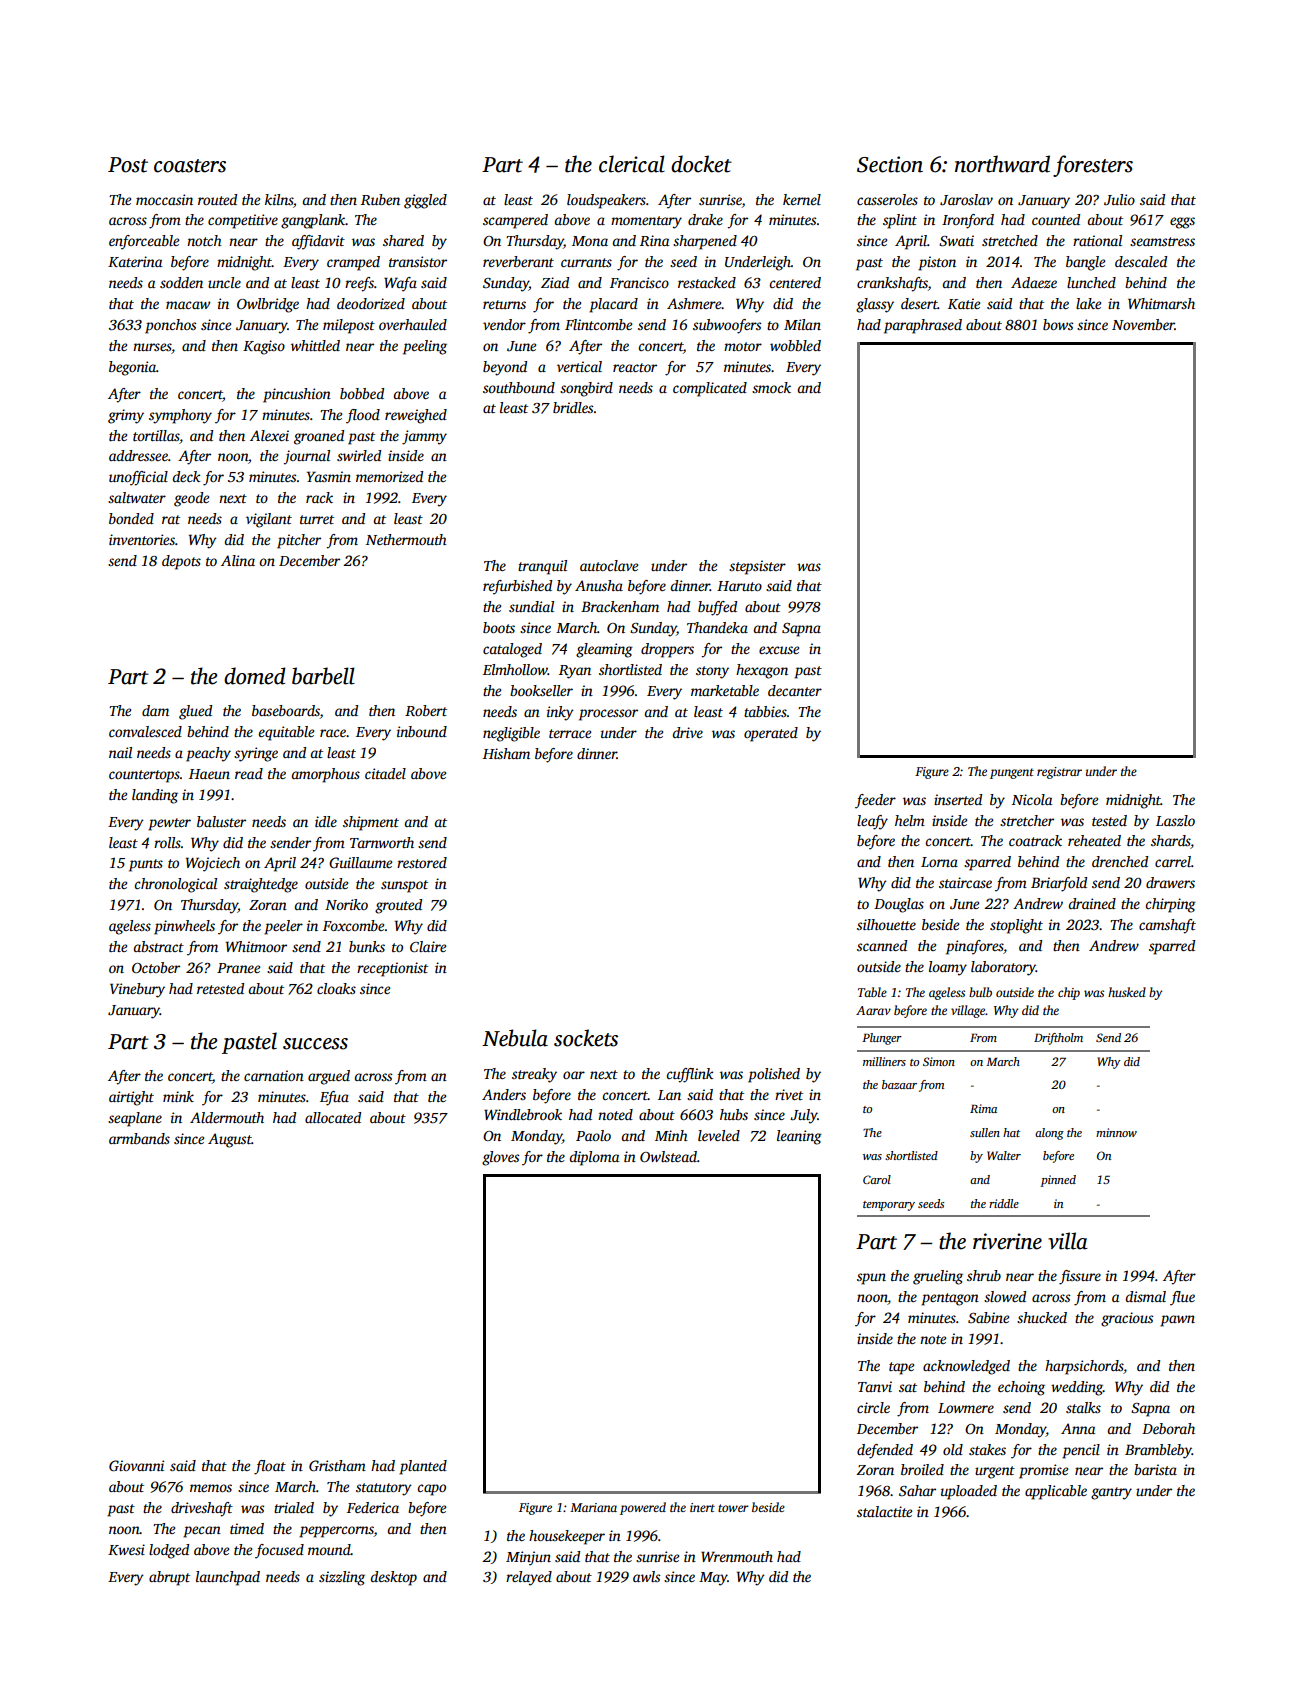 This screenshot has width=1304, height=1688. I want to click on Giovanni, so click(136, 1465).
